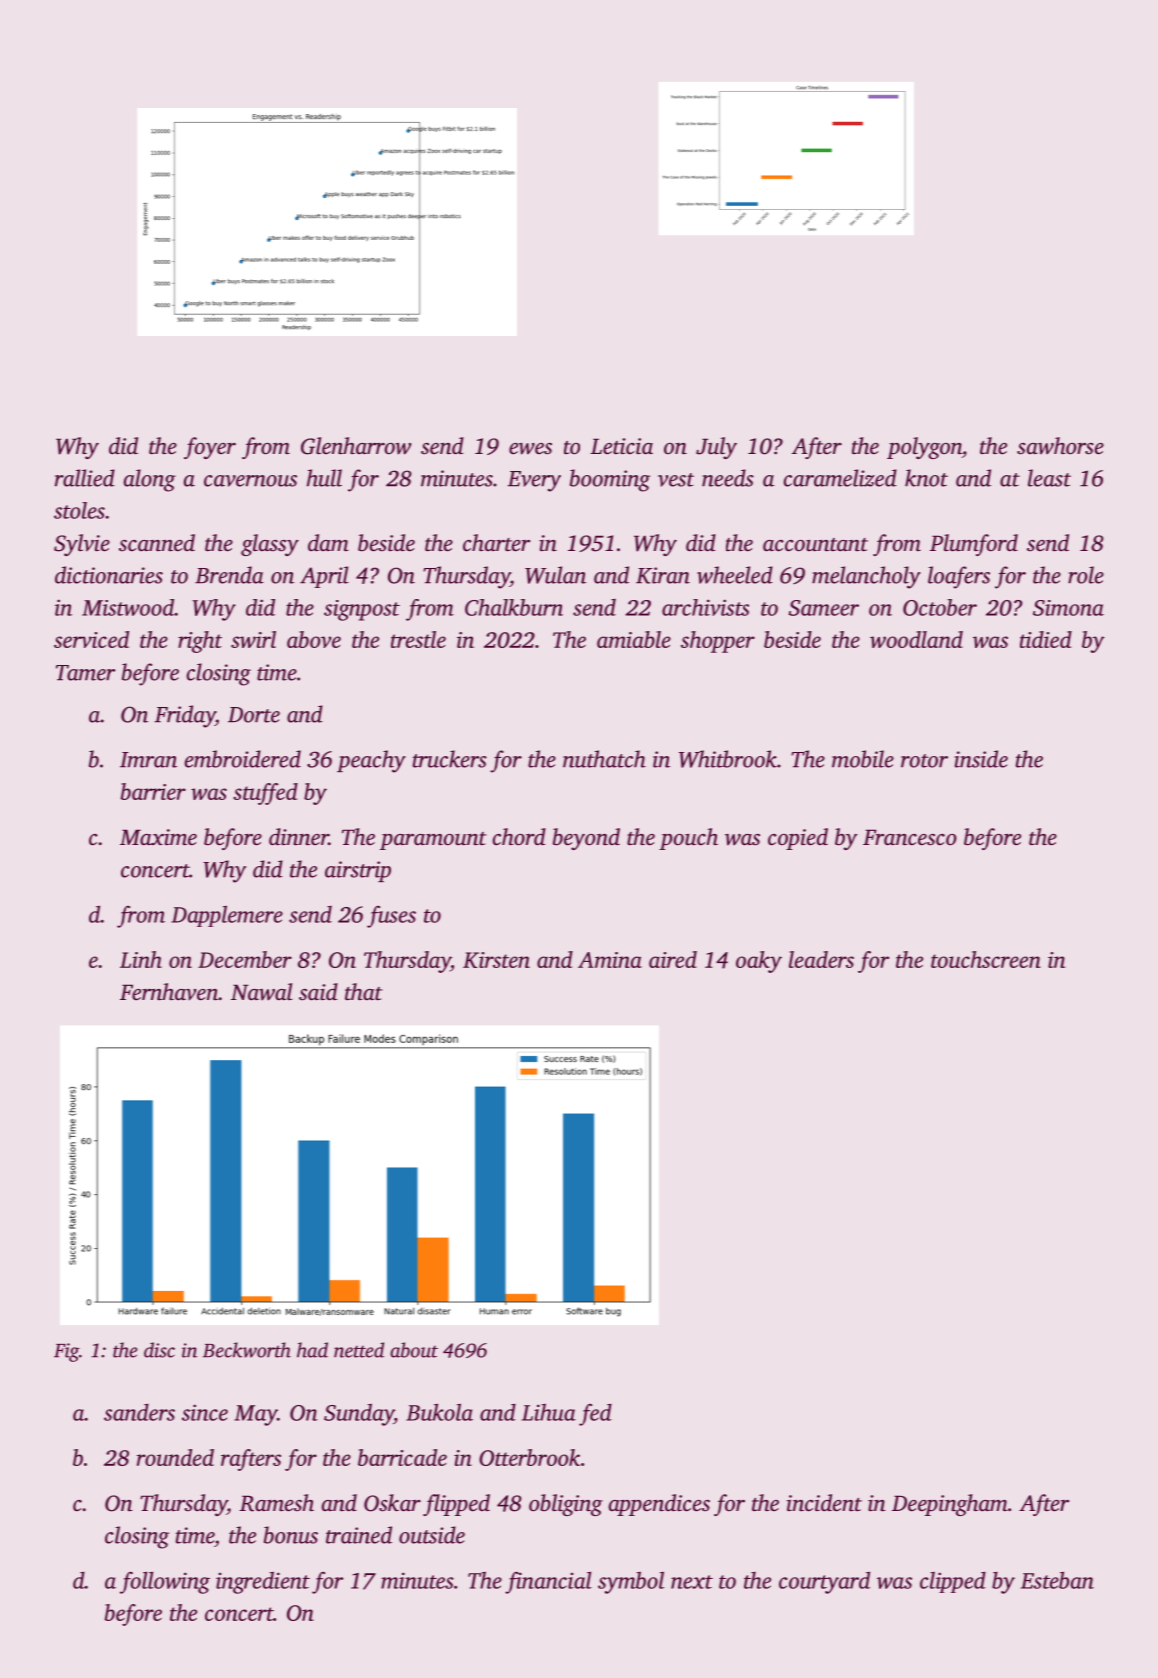  What do you see at coordinates (250, 481) in the page?
I see `cavernous` at bounding box center [250, 481].
